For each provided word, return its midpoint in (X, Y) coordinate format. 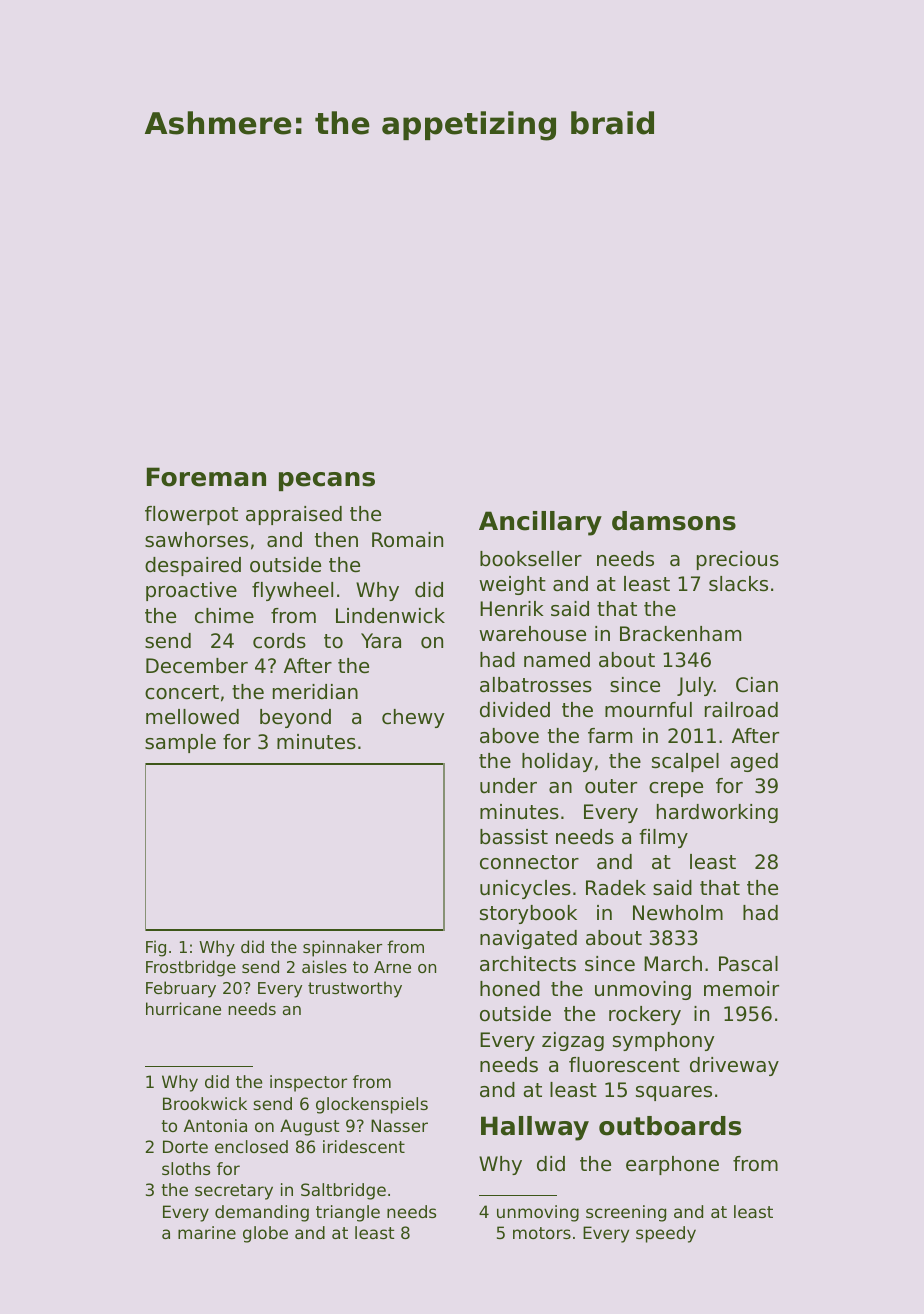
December (197, 666)
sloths (186, 1168)
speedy (666, 1234)
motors (542, 1233)
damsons (674, 521)
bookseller (531, 559)
